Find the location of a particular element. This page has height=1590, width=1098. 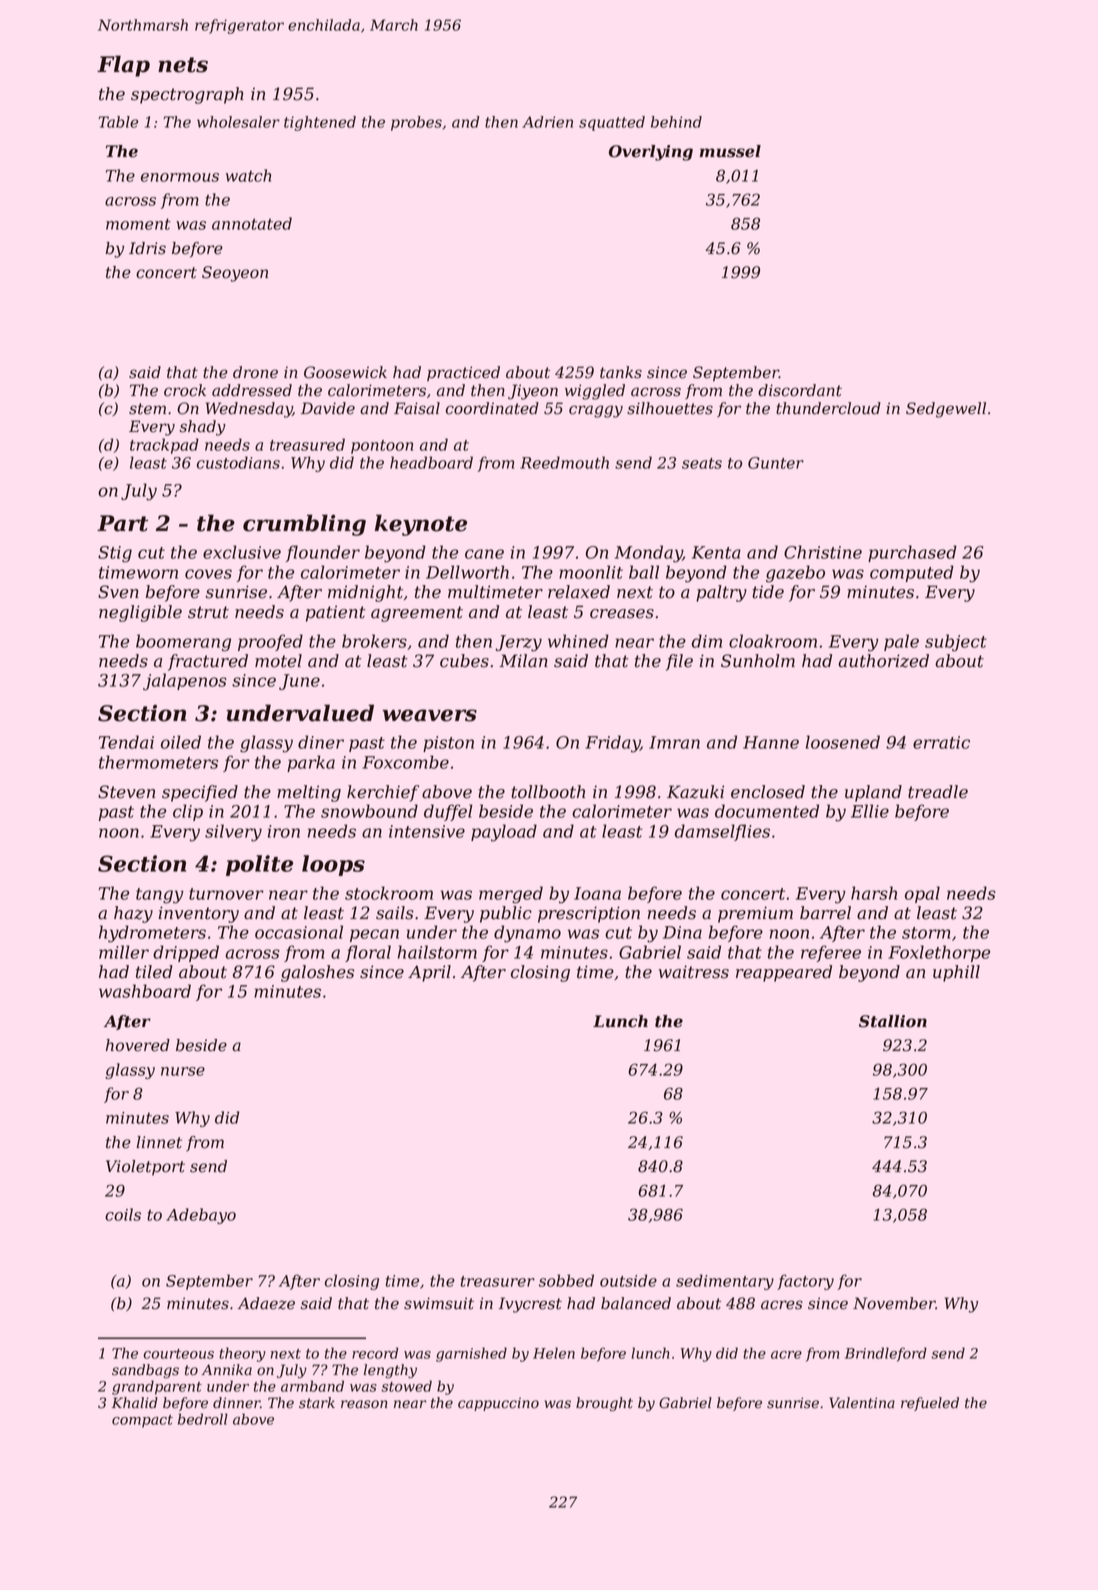

Overlying is located at coordinates (651, 153).
